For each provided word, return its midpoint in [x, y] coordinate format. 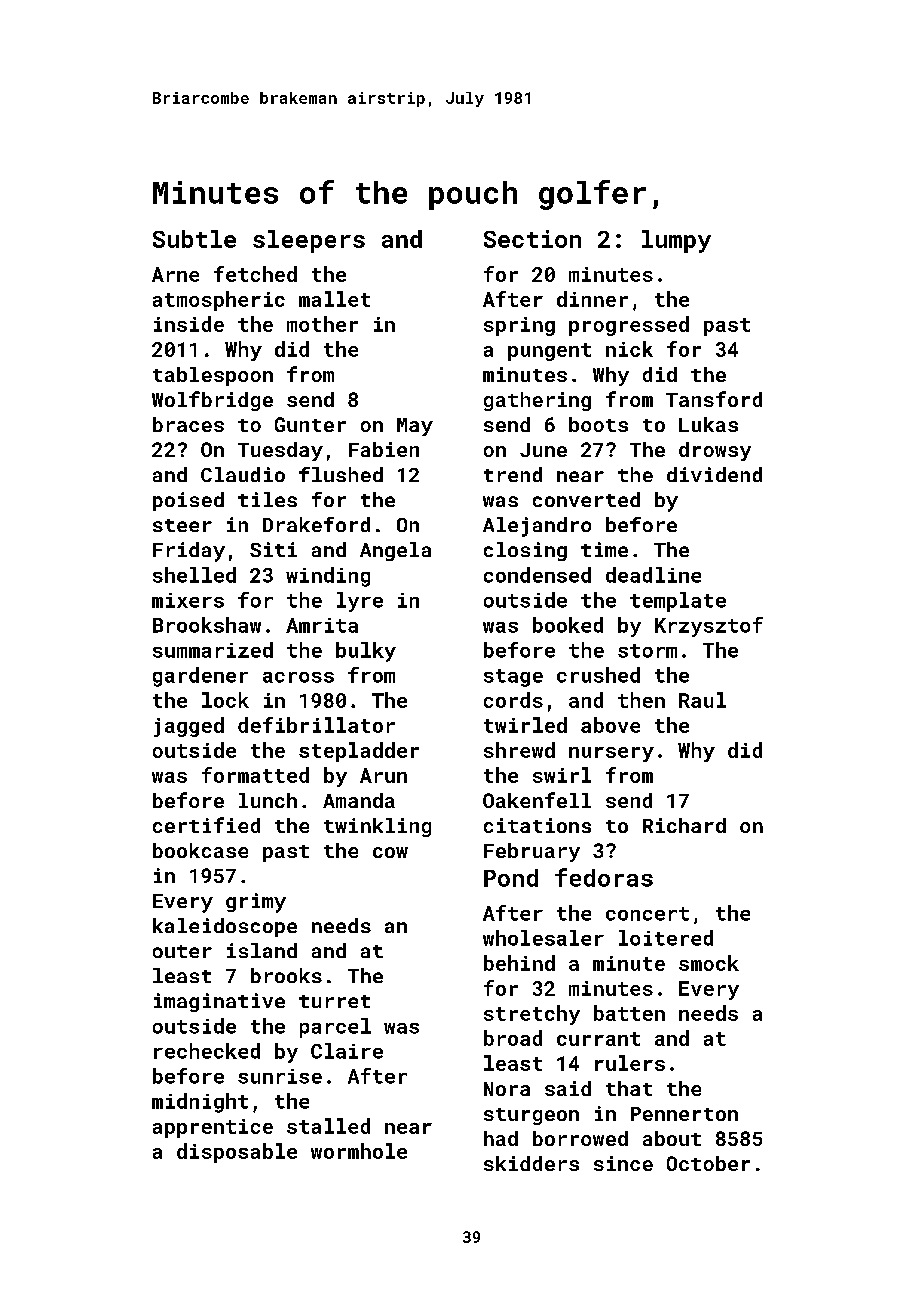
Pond [511, 878]
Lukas [708, 424]
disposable [237, 1153]
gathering [537, 401]
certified [206, 825]
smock [709, 963]
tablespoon [213, 376]
